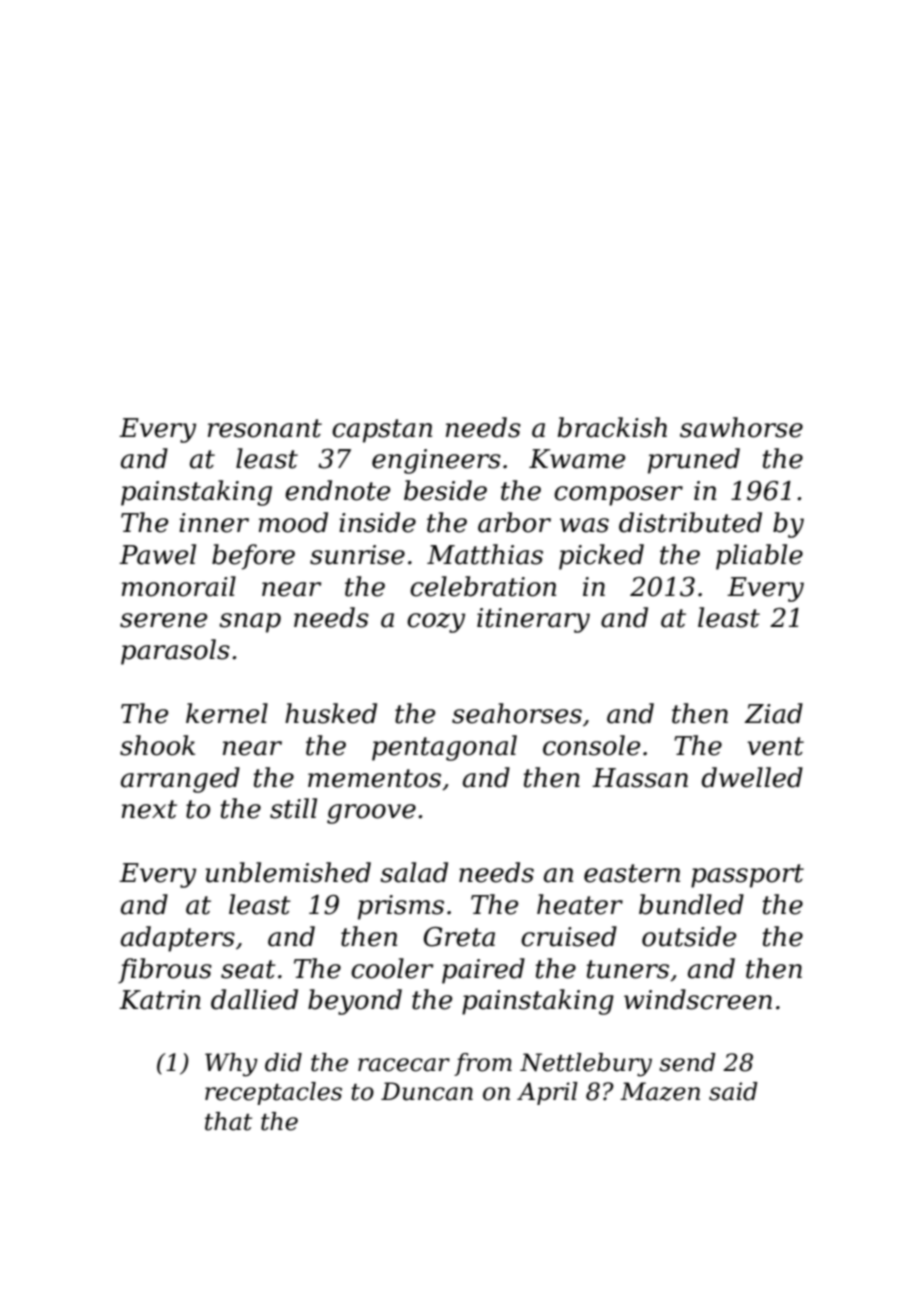 Image resolution: width=924 pixels, height=1311 pixels. What do you see at coordinates (747, 876) in the document?
I see `passport` at bounding box center [747, 876].
